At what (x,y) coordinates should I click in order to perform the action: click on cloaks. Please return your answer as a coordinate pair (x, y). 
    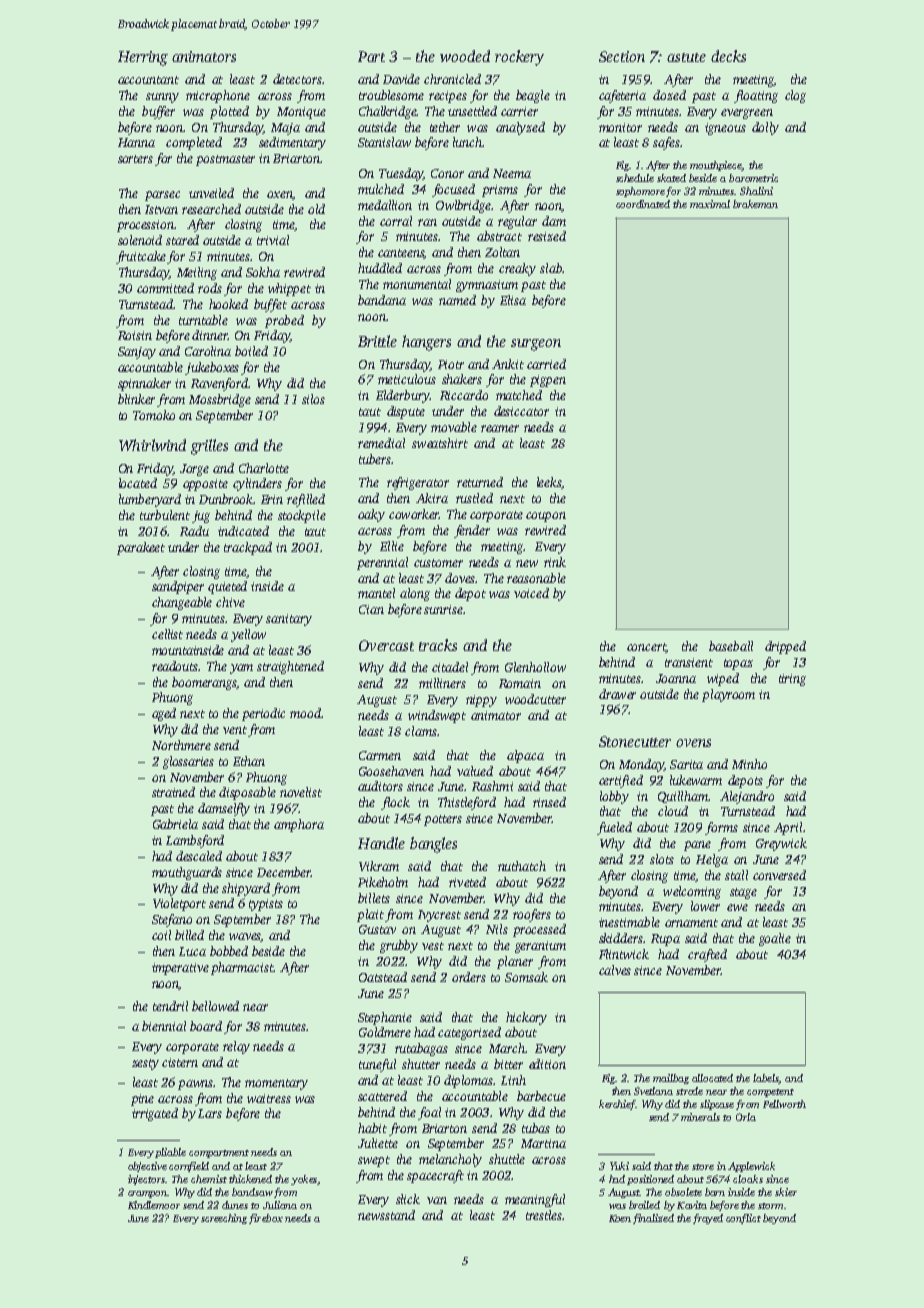
    Looking at the image, I should click on (748, 1179).
